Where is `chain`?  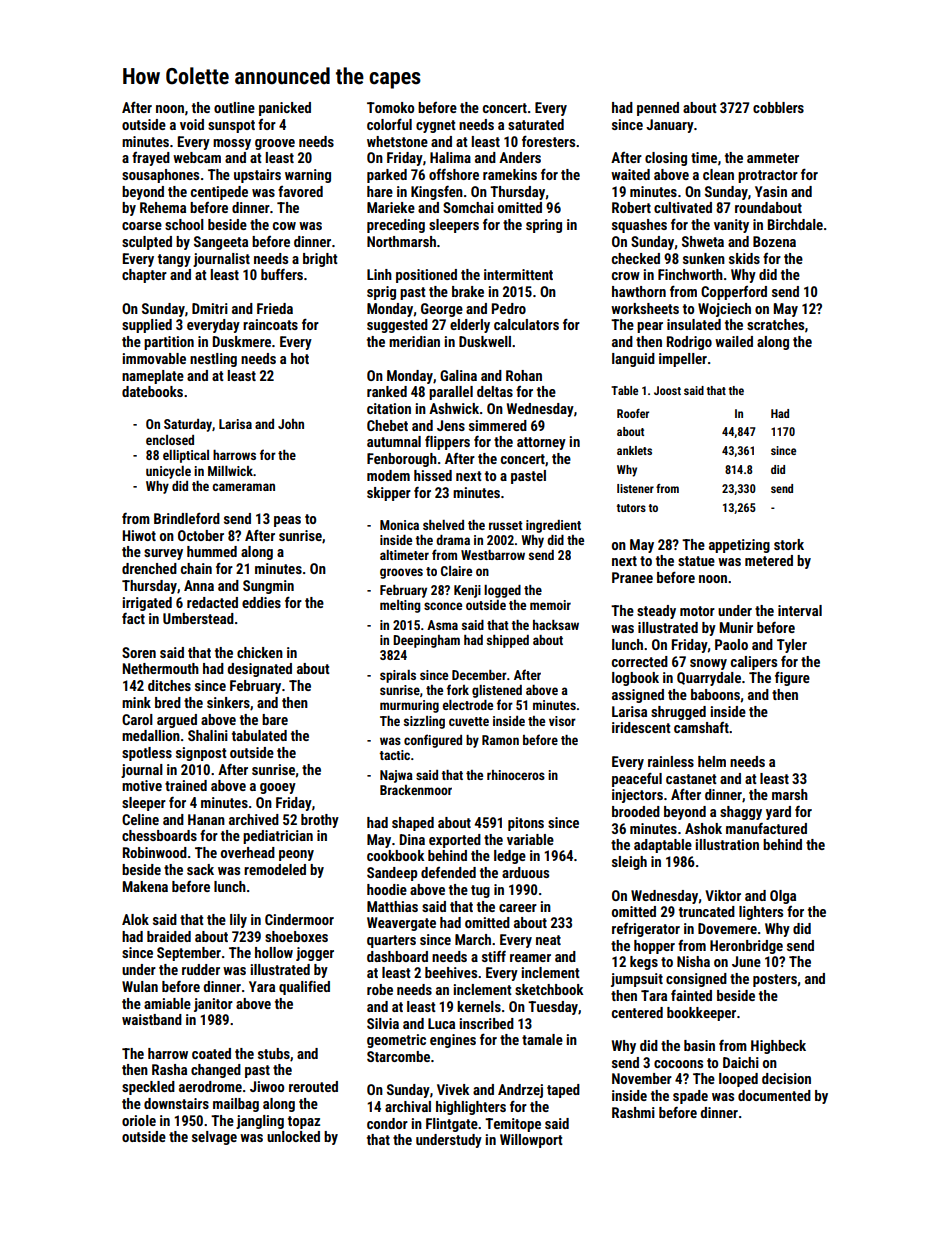 chain is located at coordinates (196, 568).
